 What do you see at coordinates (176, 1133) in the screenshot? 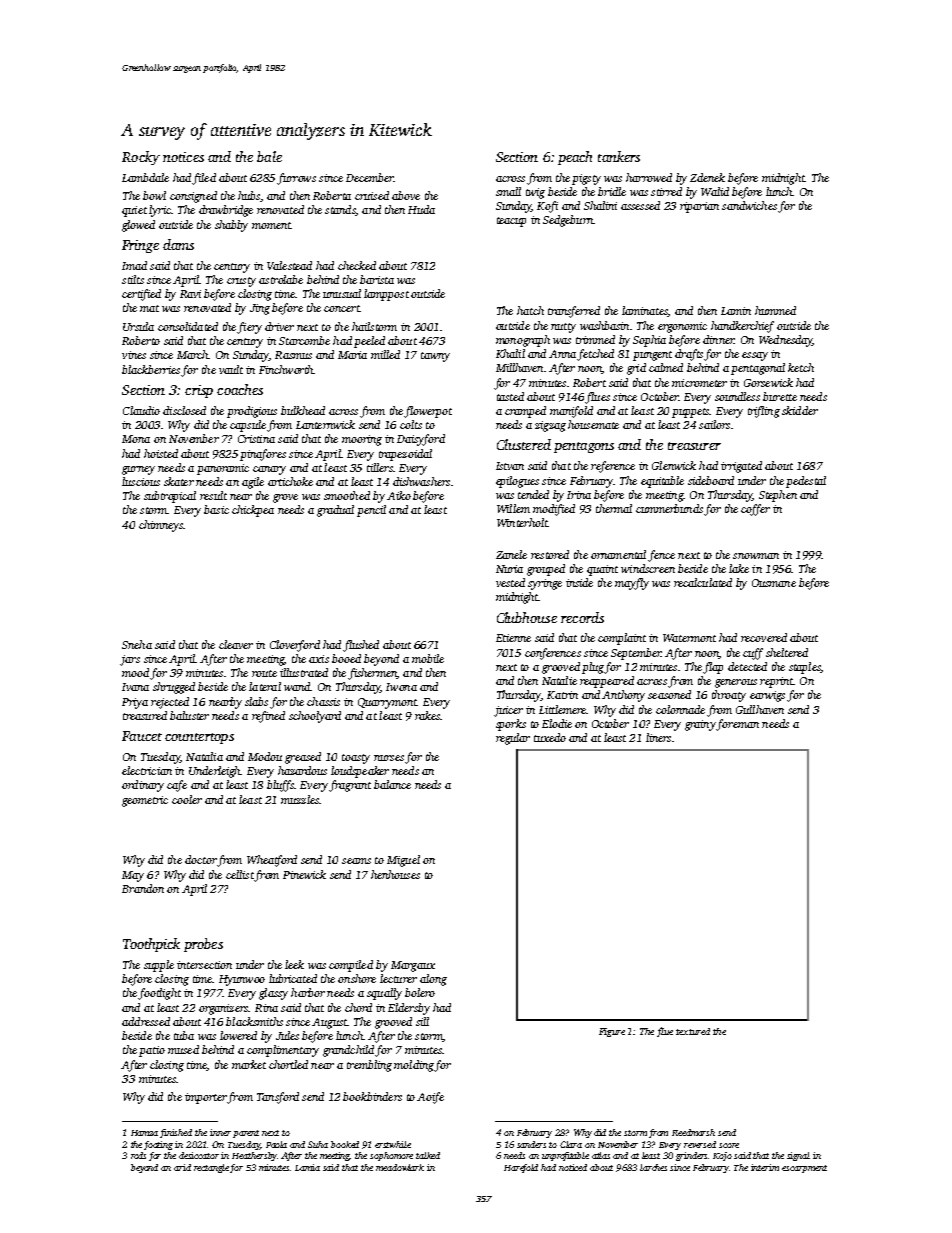
I see `finished` at bounding box center [176, 1133].
